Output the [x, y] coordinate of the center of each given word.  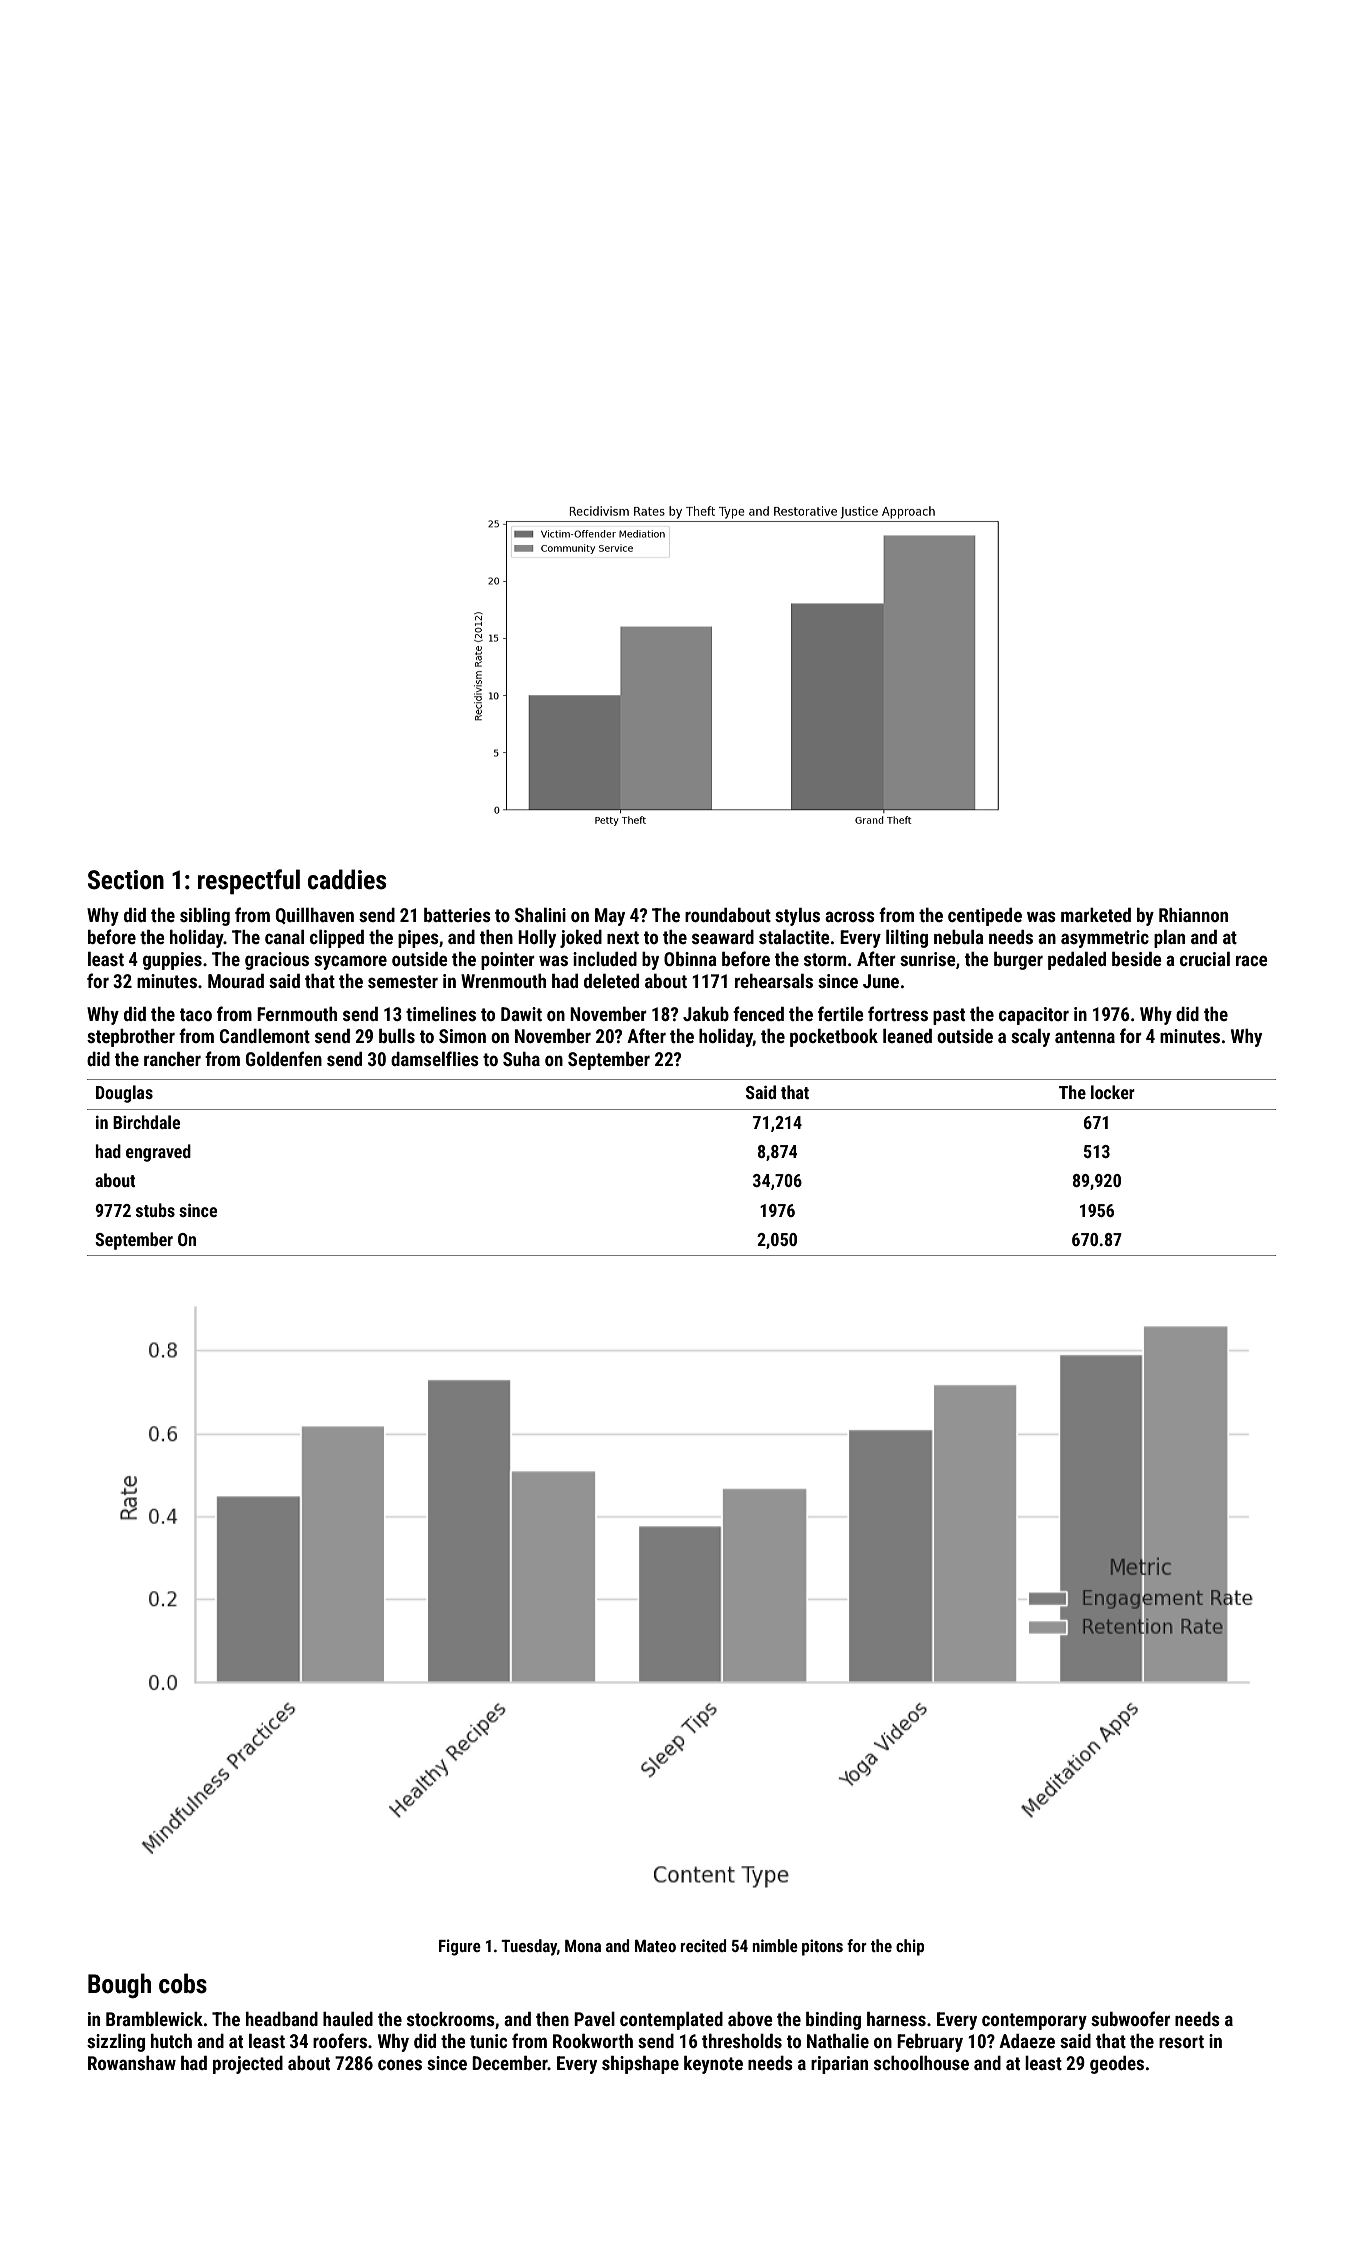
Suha [521, 1059]
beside [1137, 959]
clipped [337, 939]
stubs [155, 1210]
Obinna [690, 959]
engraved [158, 1153]
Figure [460, 1947]
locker [1113, 1092]
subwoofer [1130, 2018]
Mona [583, 1946]
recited [703, 1945]
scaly [1030, 1038]
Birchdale [146, 1122]
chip [910, 1947]
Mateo [655, 1945]
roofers [340, 2040]
